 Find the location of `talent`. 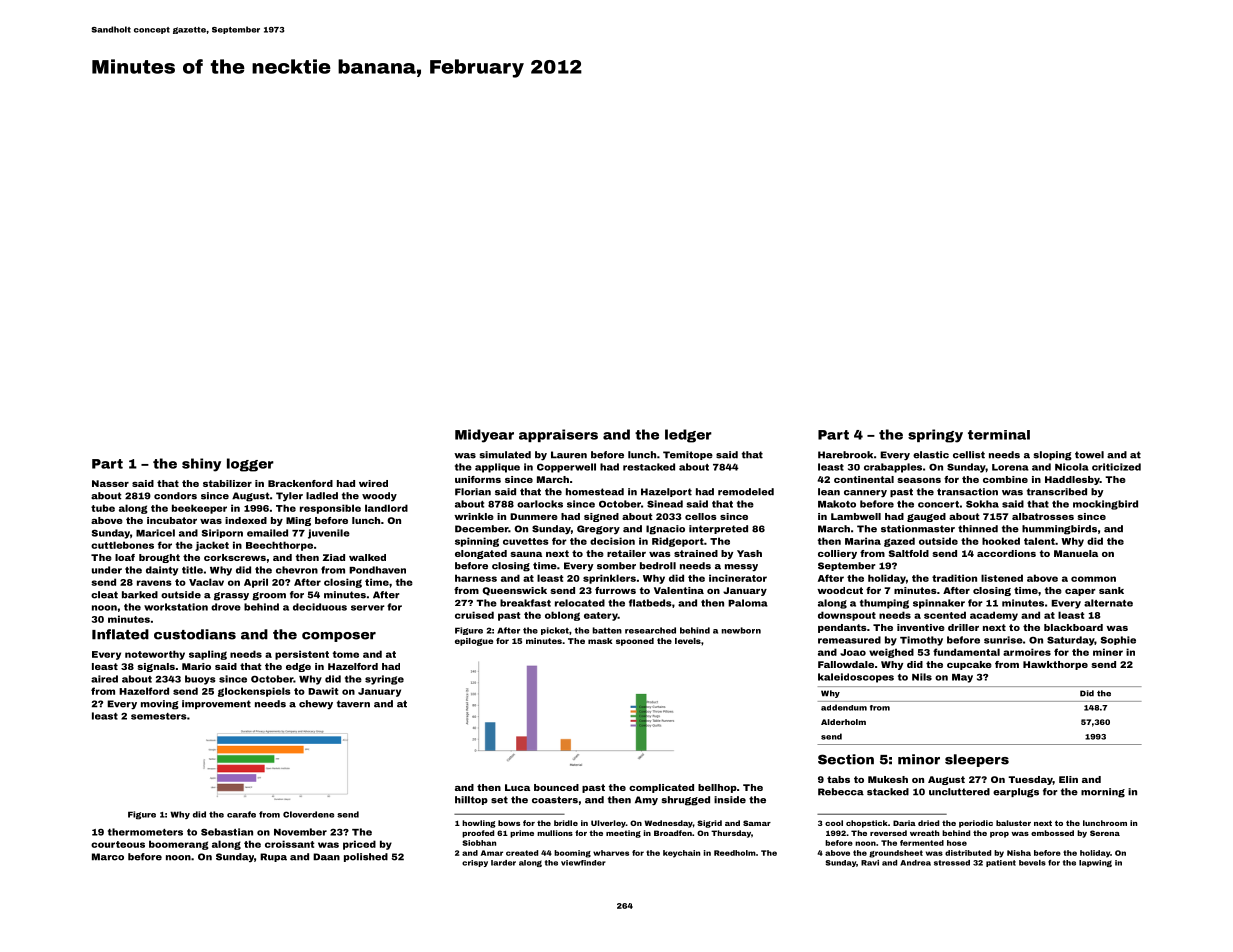

talent is located at coordinates (1039, 541).
